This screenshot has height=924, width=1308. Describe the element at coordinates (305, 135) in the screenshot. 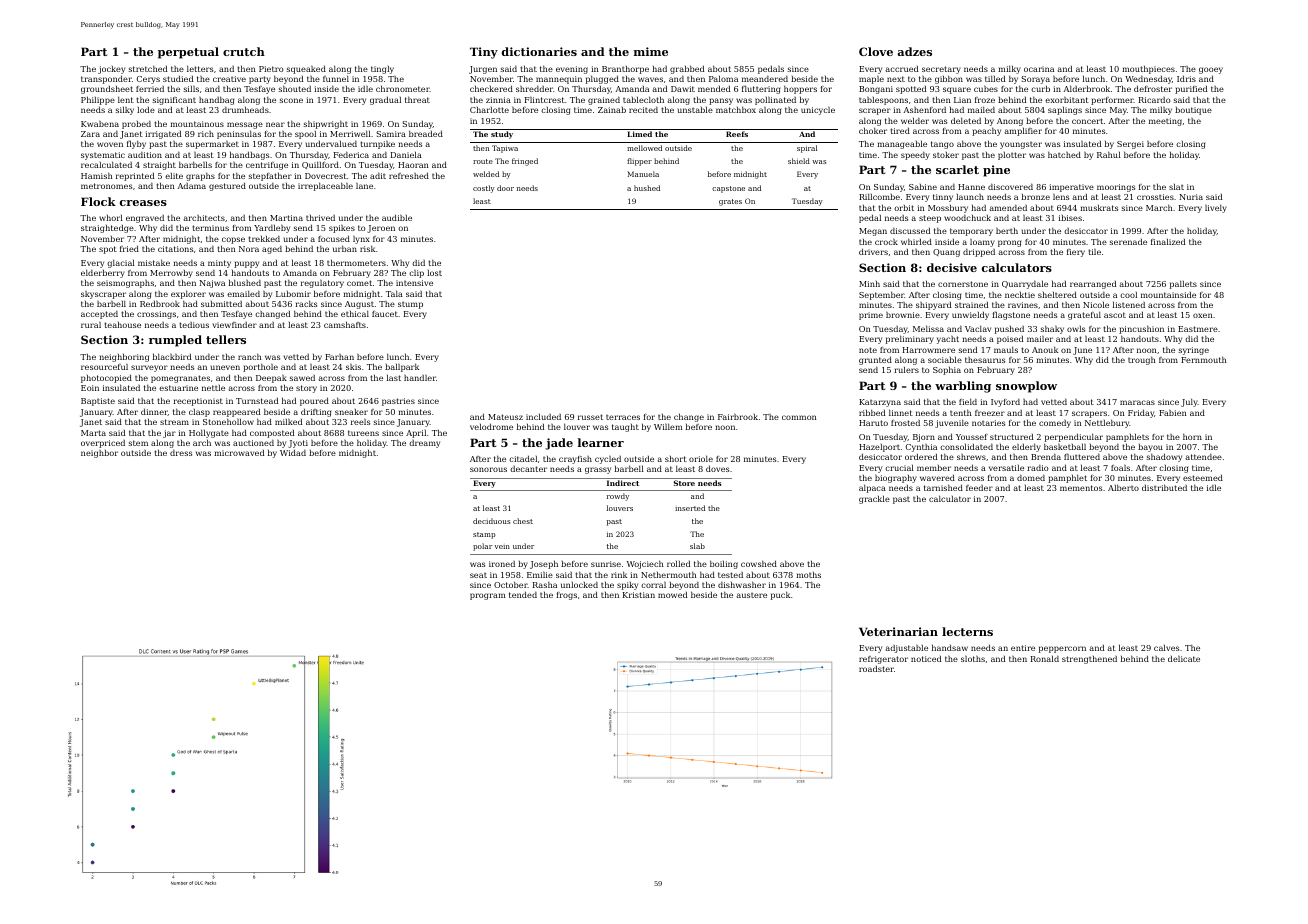

I see `spool` at that location.
